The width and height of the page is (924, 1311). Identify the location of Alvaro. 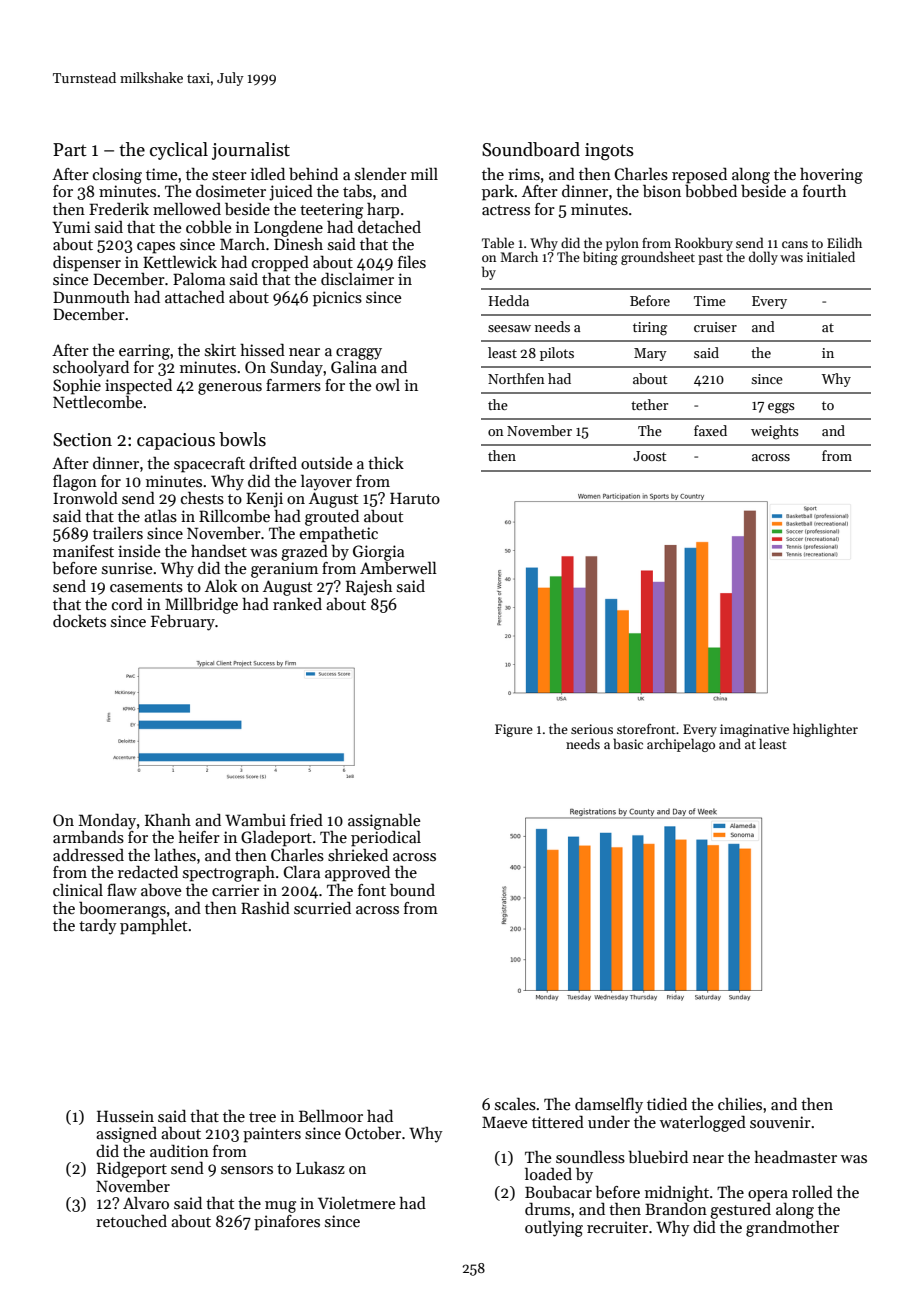
(146, 1203).
